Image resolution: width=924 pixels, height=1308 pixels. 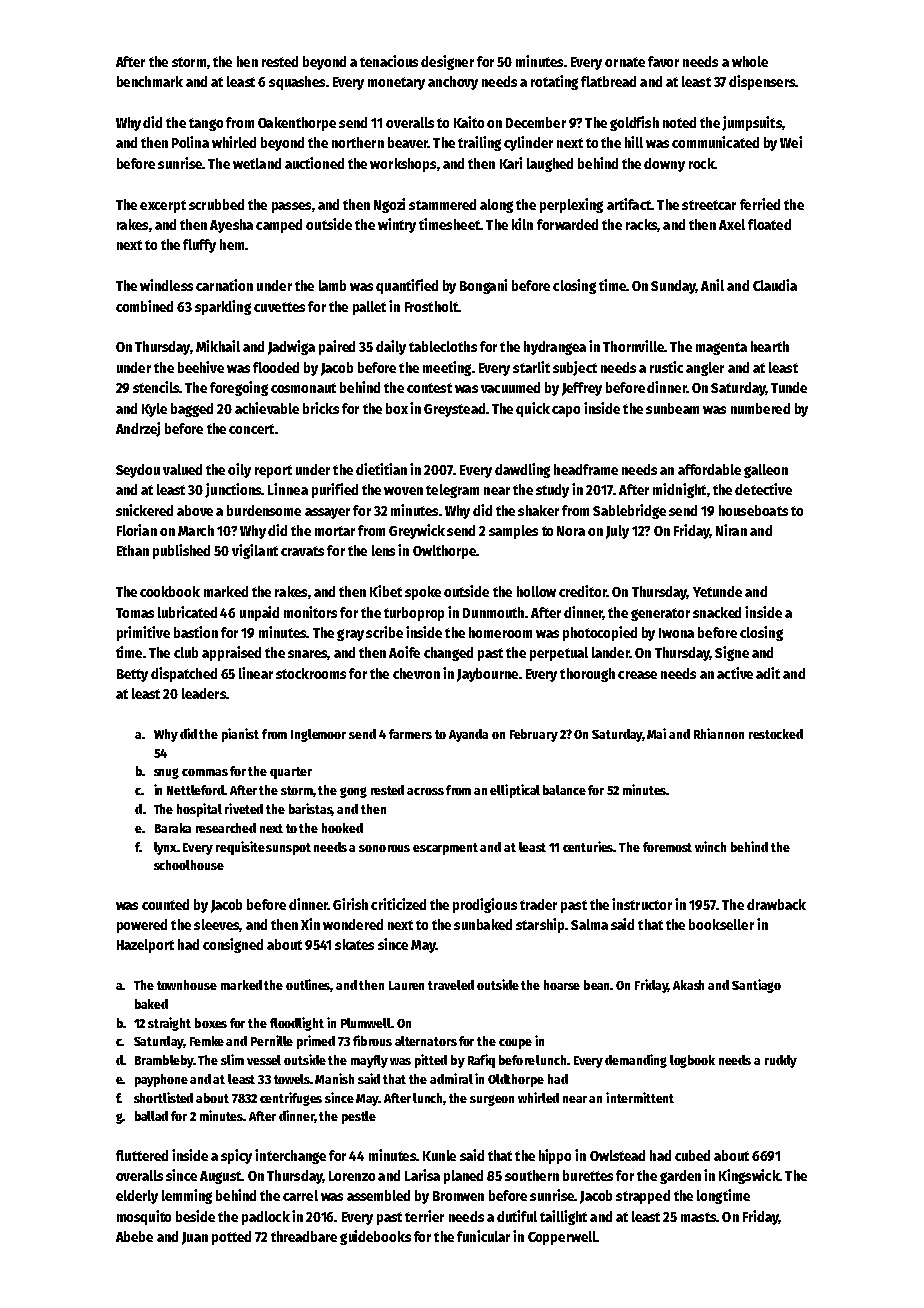 I want to click on Wei, so click(x=791, y=142).
